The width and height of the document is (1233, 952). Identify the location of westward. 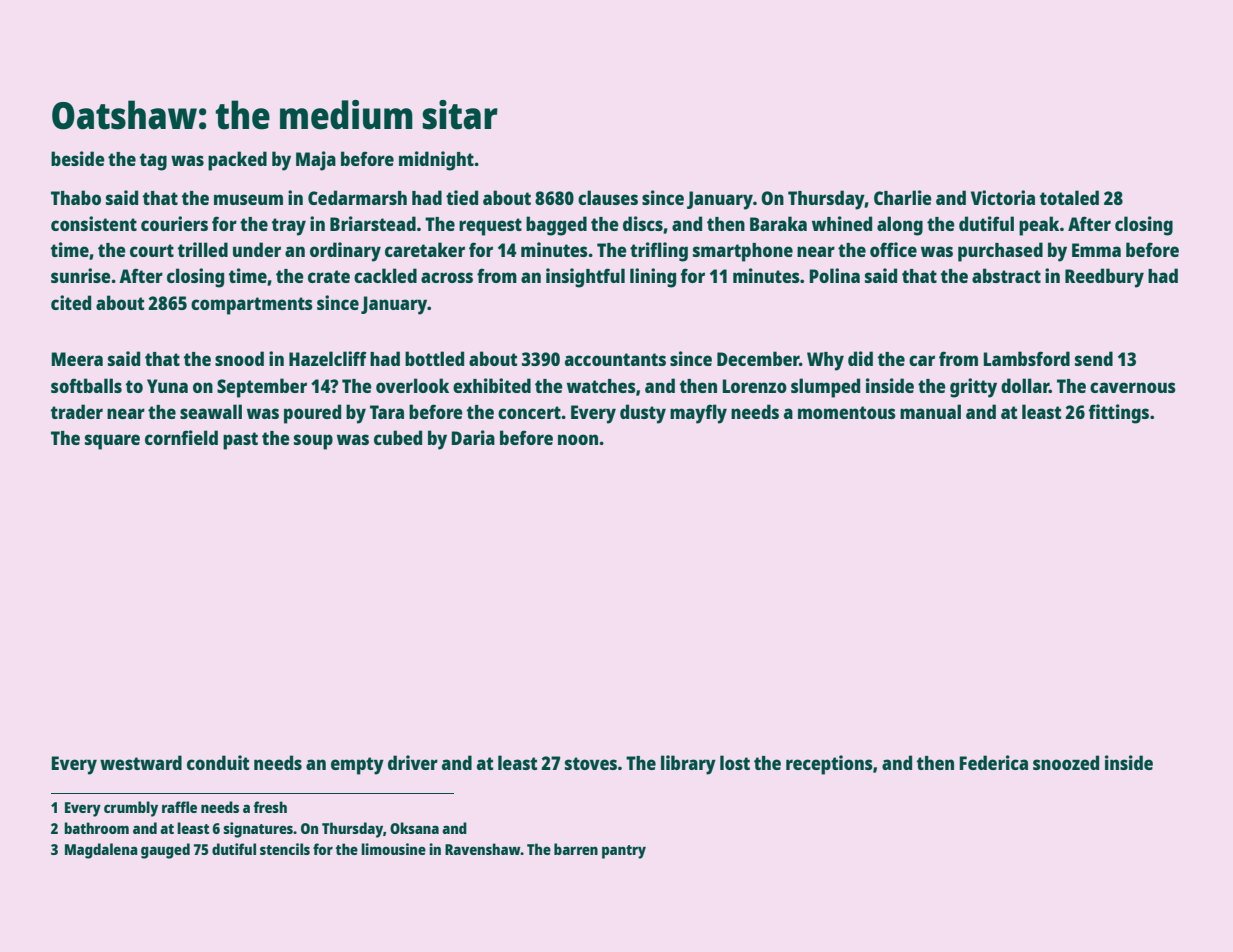
(141, 762).
